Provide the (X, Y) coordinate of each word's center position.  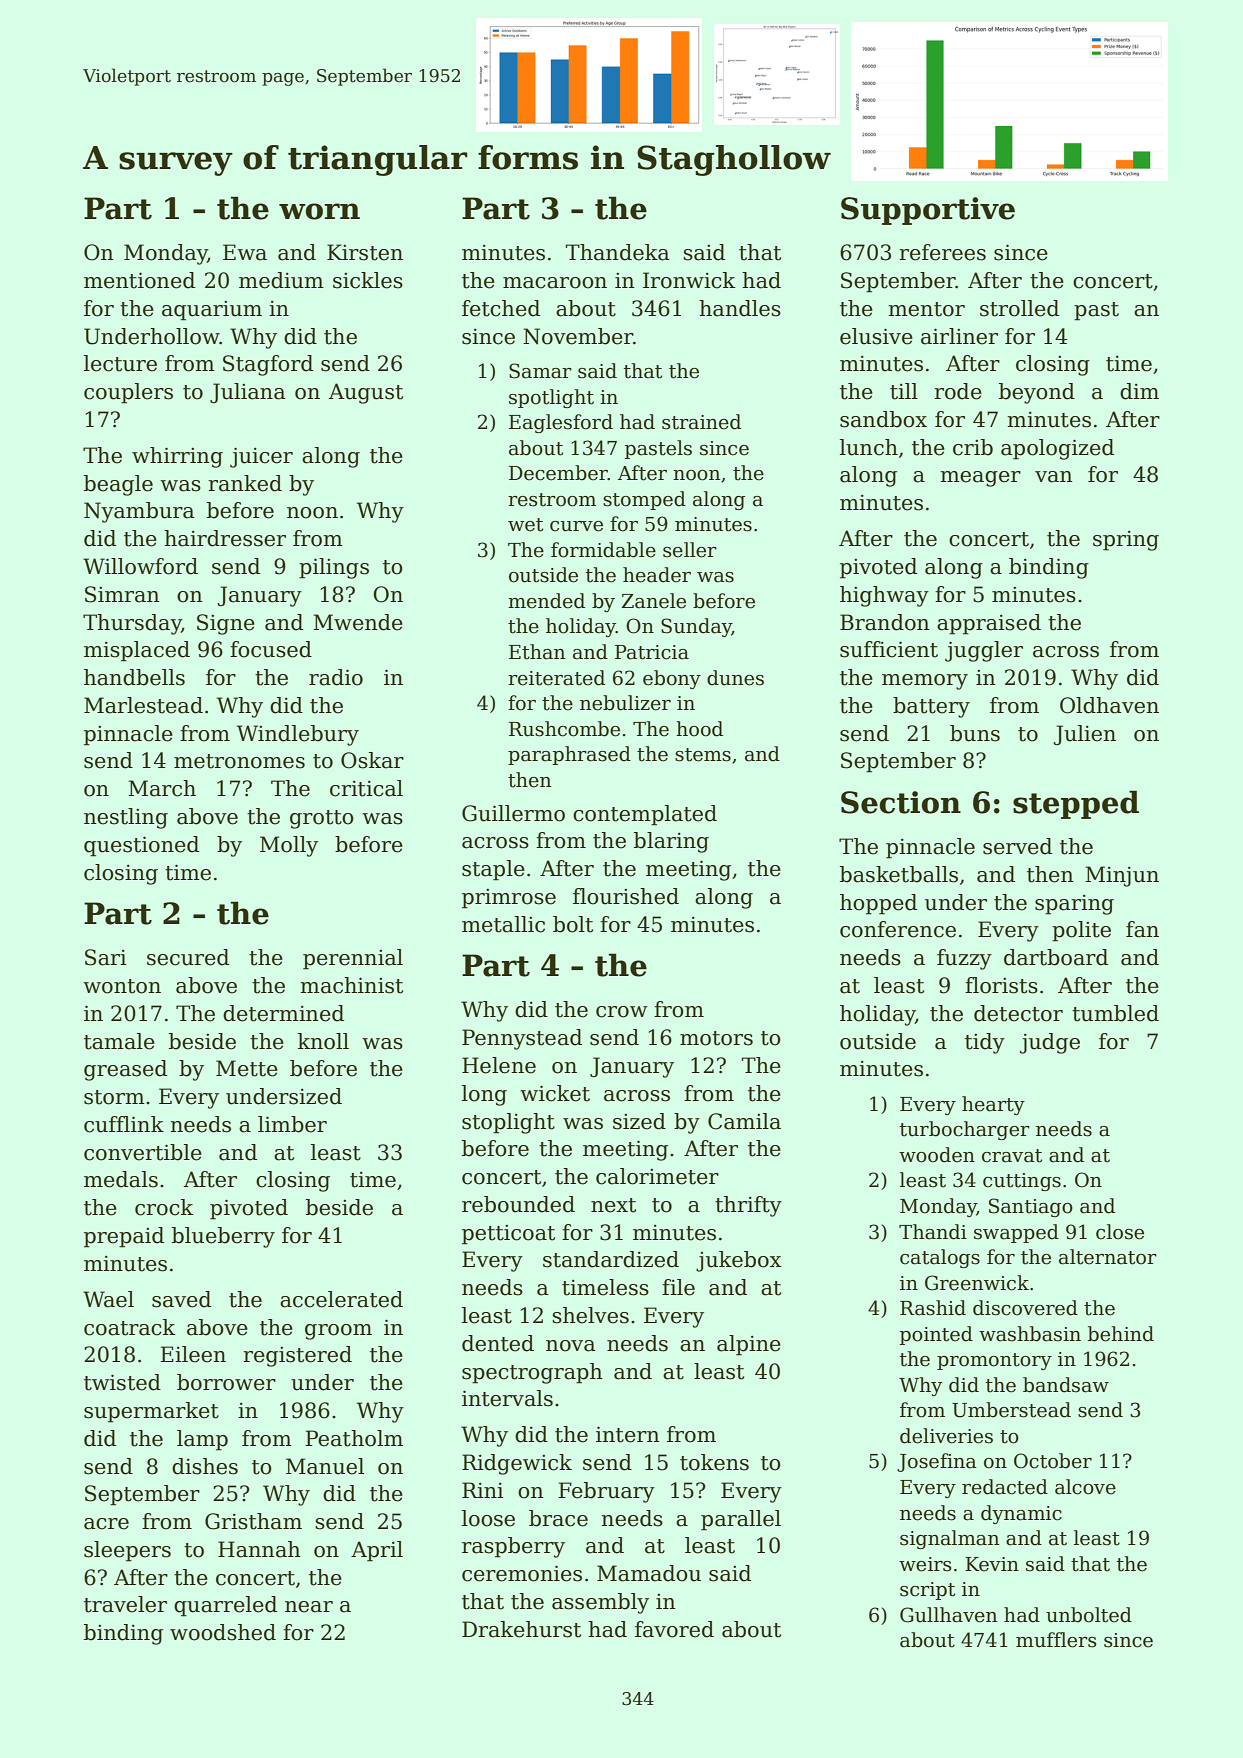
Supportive (928, 211)
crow (622, 1012)
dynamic (1021, 1514)
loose (488, 1518)
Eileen (193, 1354)
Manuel (325, 1466)
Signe (226, 624)
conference (898, 929)
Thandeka (618, 252)
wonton (122, 986)
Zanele (654, 601)
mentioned (139, 280)
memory (925, 682)
